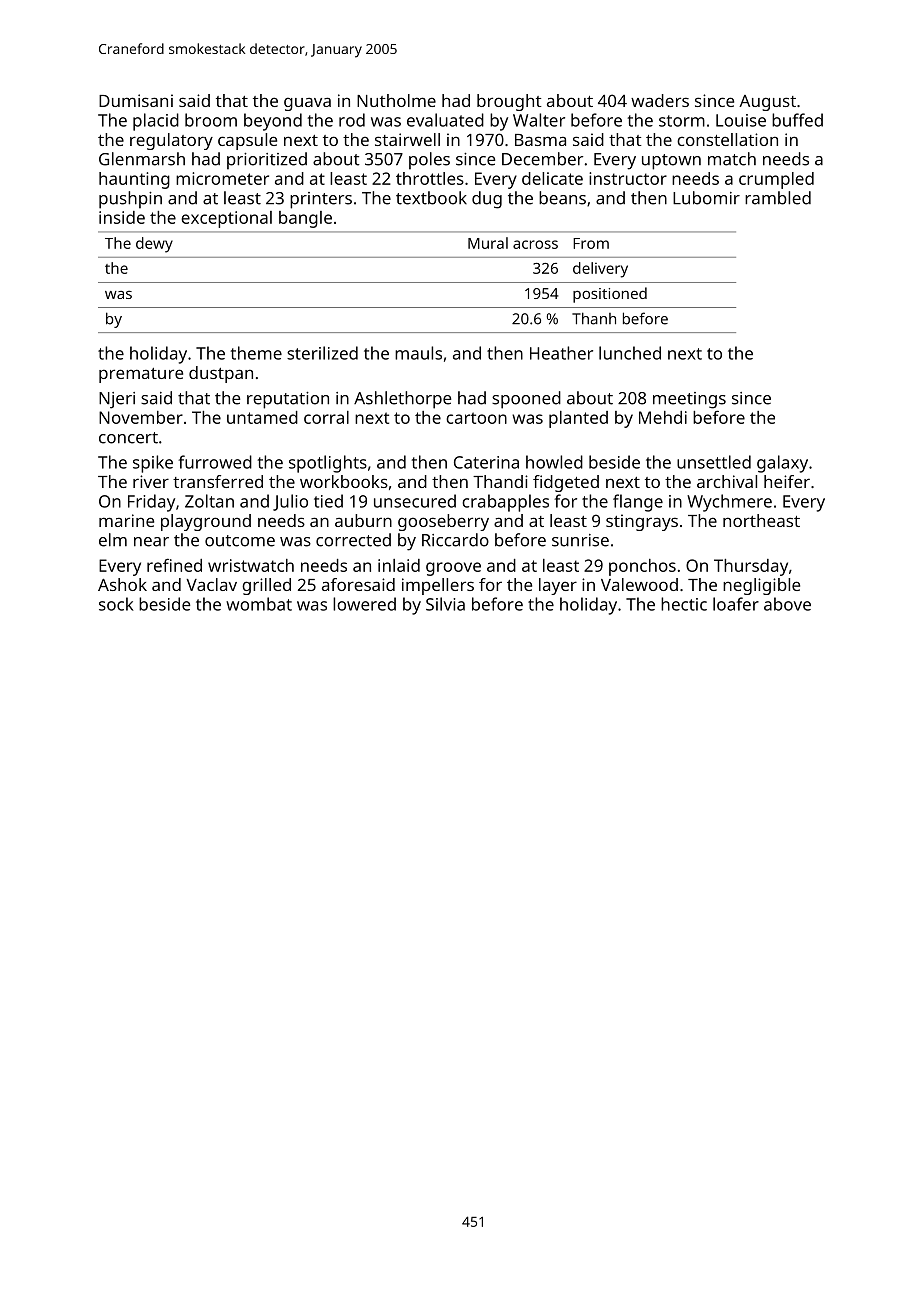 This screenshot has height=1311, width=924. Describe the element at coordinates (486, 462) in the screenshot. I see `Caterina` at that location.
